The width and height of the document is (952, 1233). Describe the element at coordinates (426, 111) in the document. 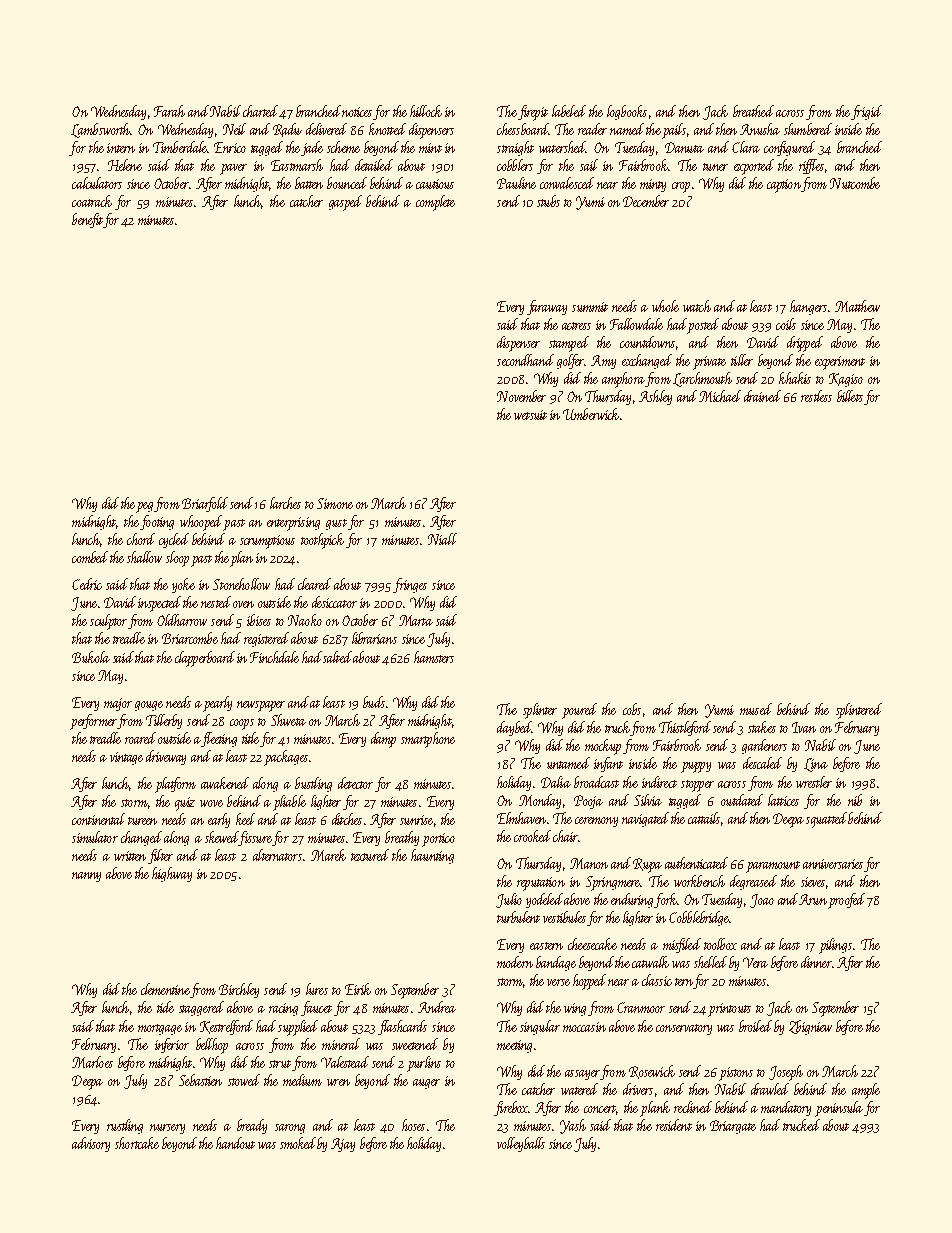

I see `hillock` at that location.
